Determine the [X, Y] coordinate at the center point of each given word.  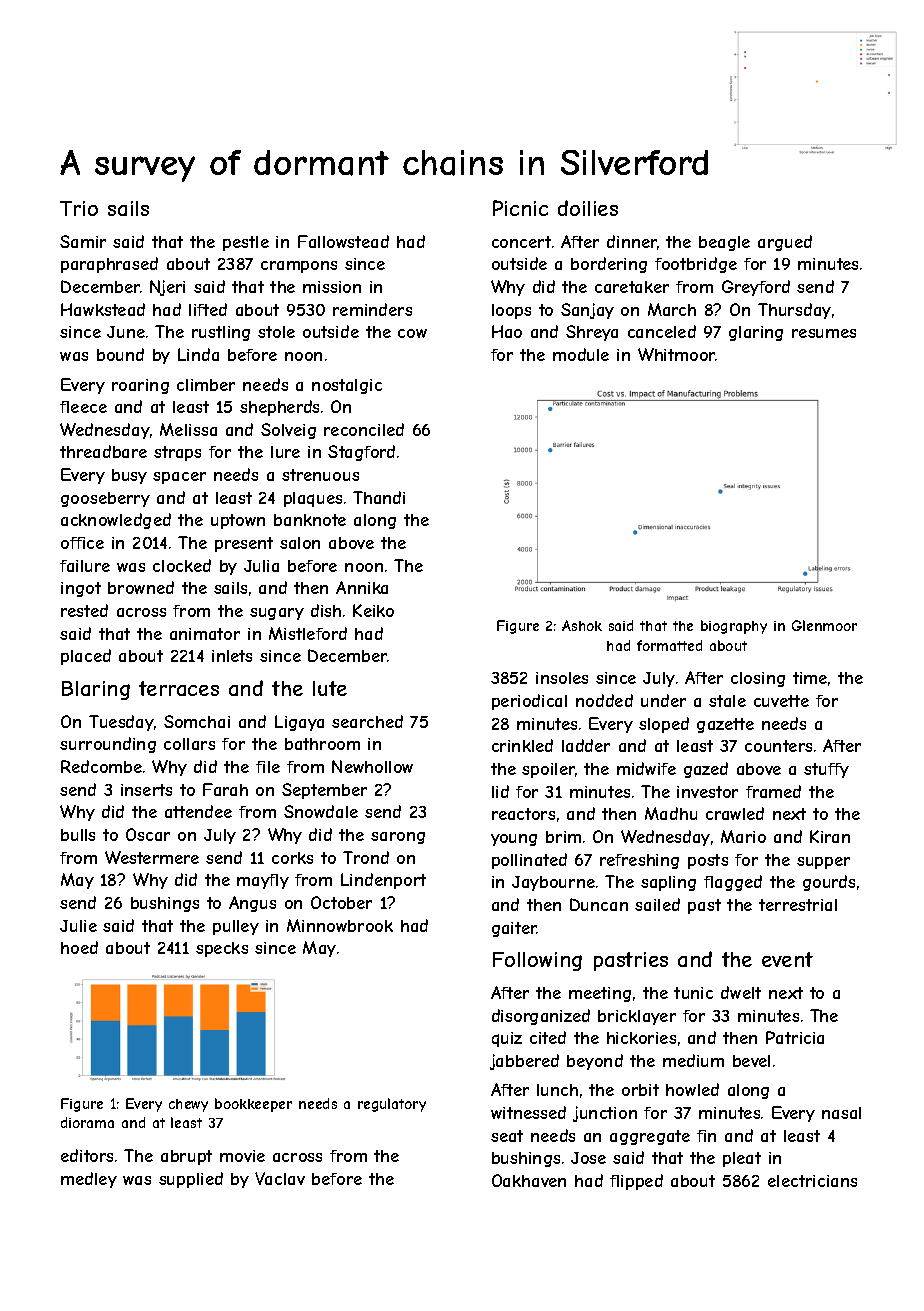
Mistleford [308, 633]
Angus [252, 904]
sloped [664, 725]
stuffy [826, 770]
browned [141, 587]
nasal [841, 1113]
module [581, 354]
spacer [179, 478]
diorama [87, 1122]
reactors [523, 814]
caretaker [632, 287]
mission [332, 287]
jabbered [524, 1062]
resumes [824, 333]
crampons [299, 267]
